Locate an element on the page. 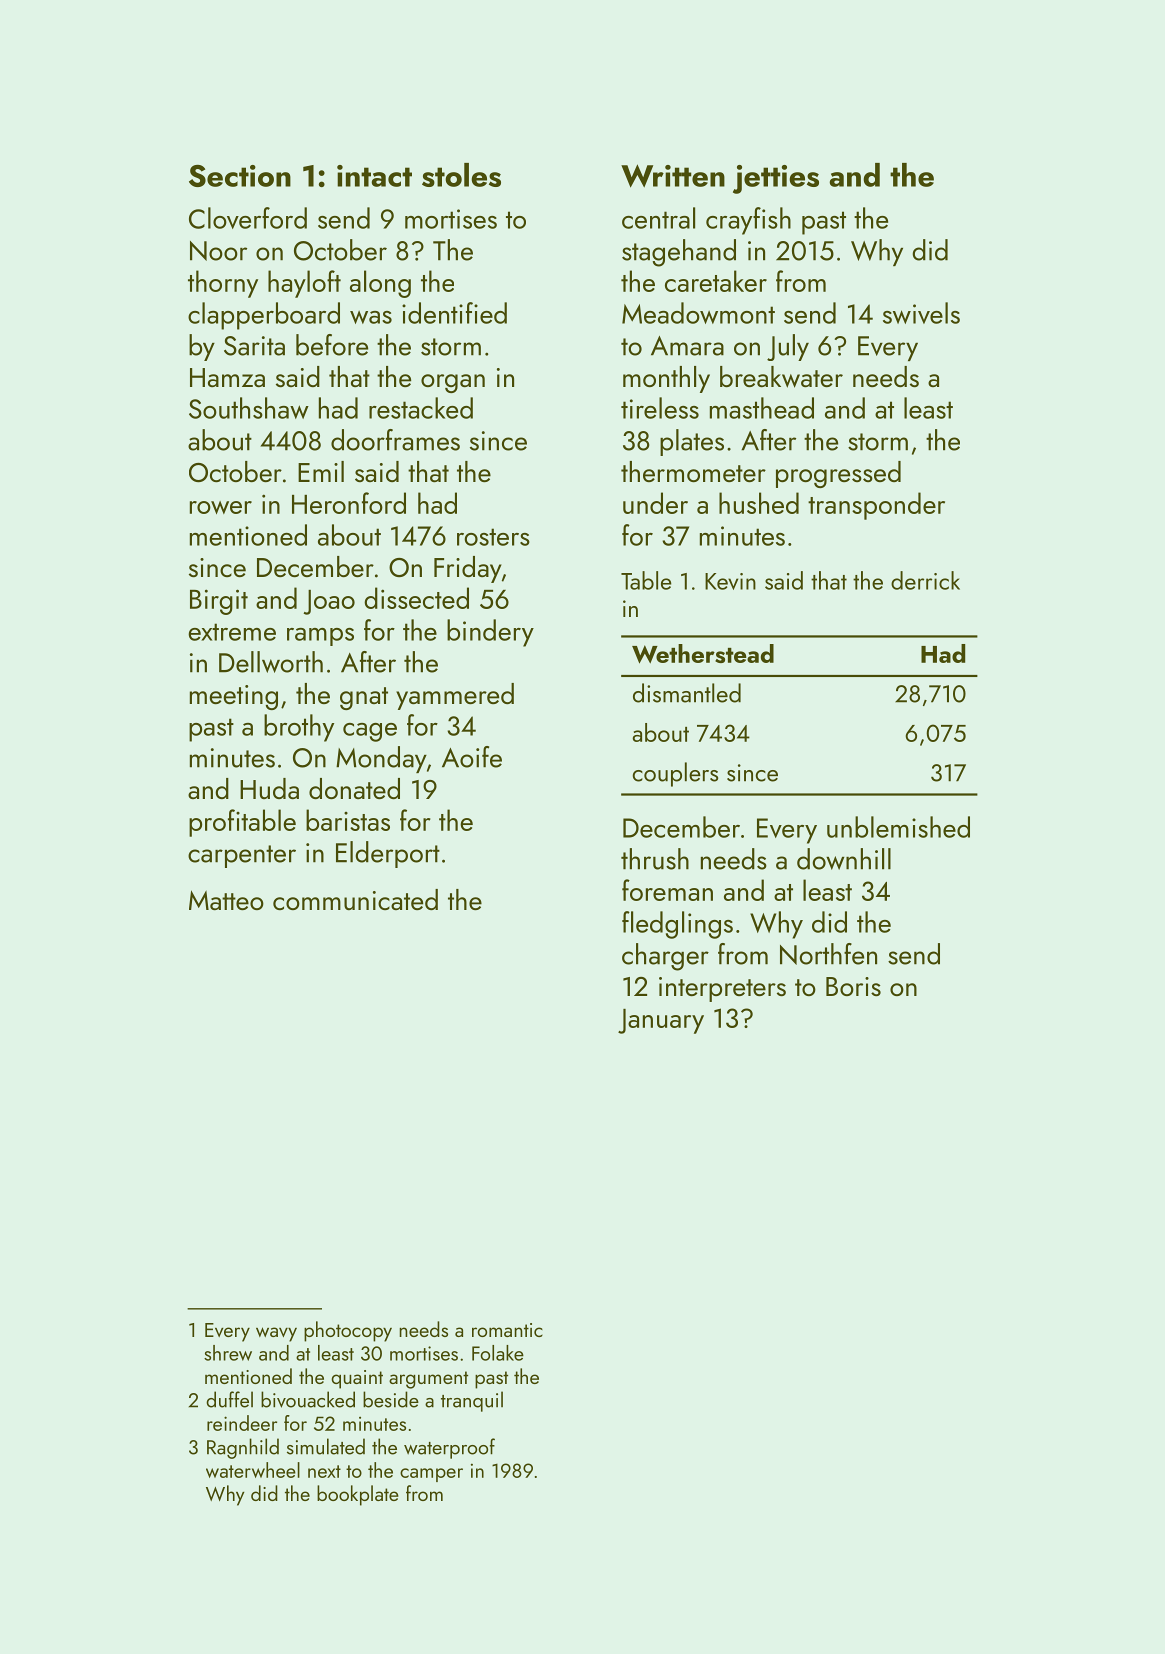 Image resolution: width=1165 pixels, height=1654 pixels. January is located at coordinates (661, 1021).
